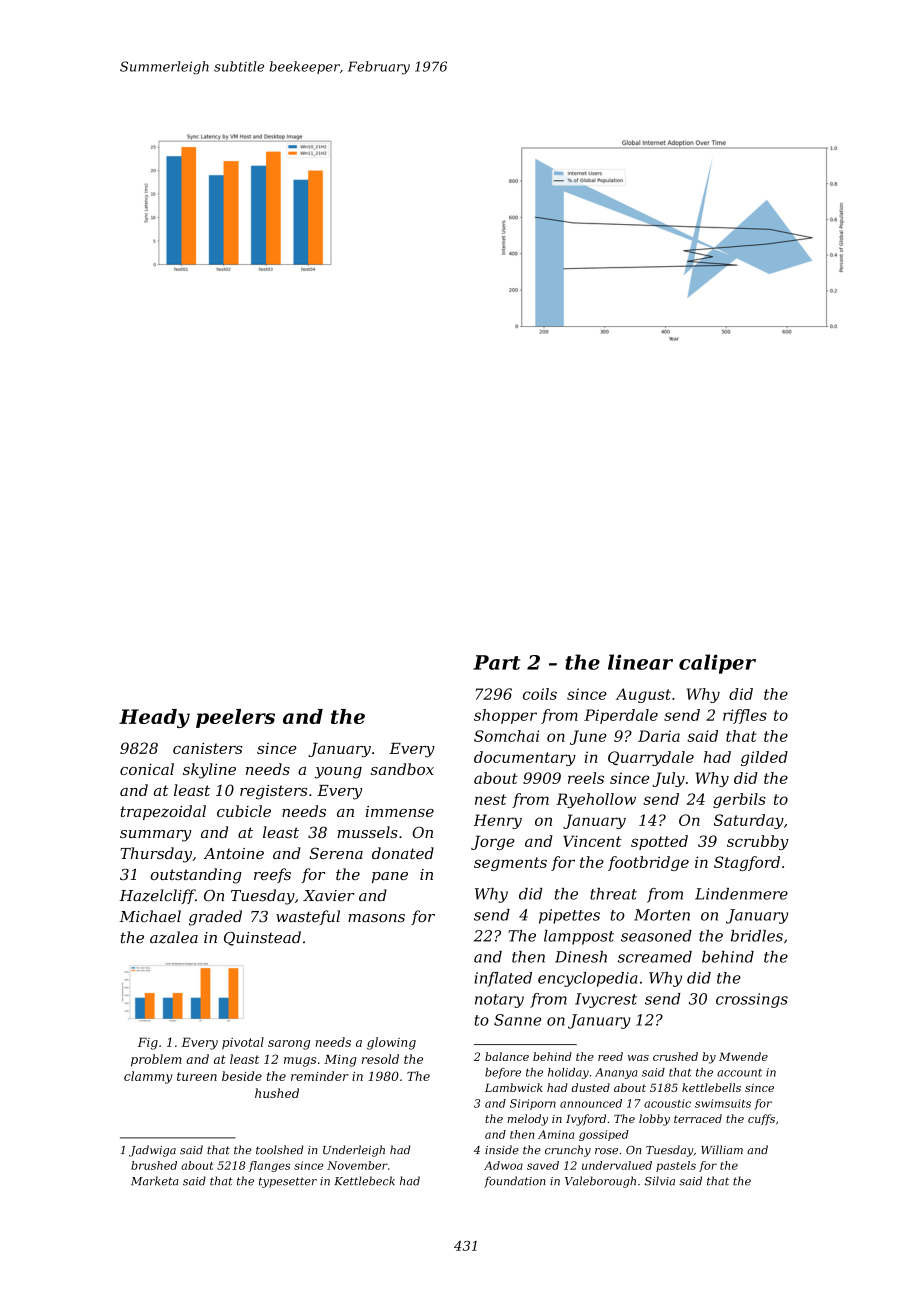 This image has height=1316, width=908. I want to click on summary, so click(156, 836).
